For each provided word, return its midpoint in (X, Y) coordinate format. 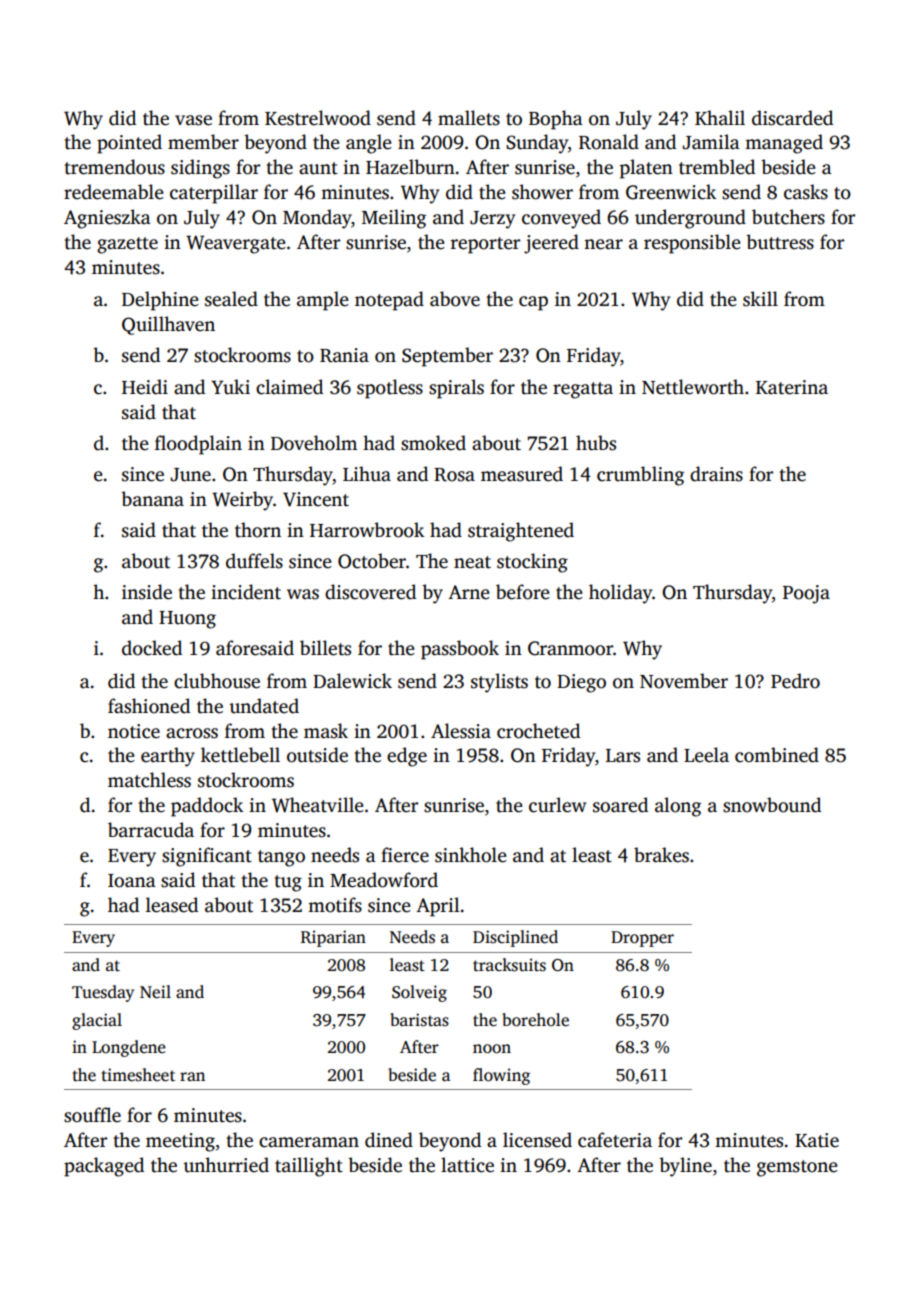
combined (777, 755)
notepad (389, 301)
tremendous (115, 167)
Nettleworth (693, 387)
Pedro (795, 681)
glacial (97, 1021)
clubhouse (217, 681)
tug (288, 883)
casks (806, 192)
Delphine (160, 301)
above (455, 299)
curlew (557, 805)
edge (407, 757)
